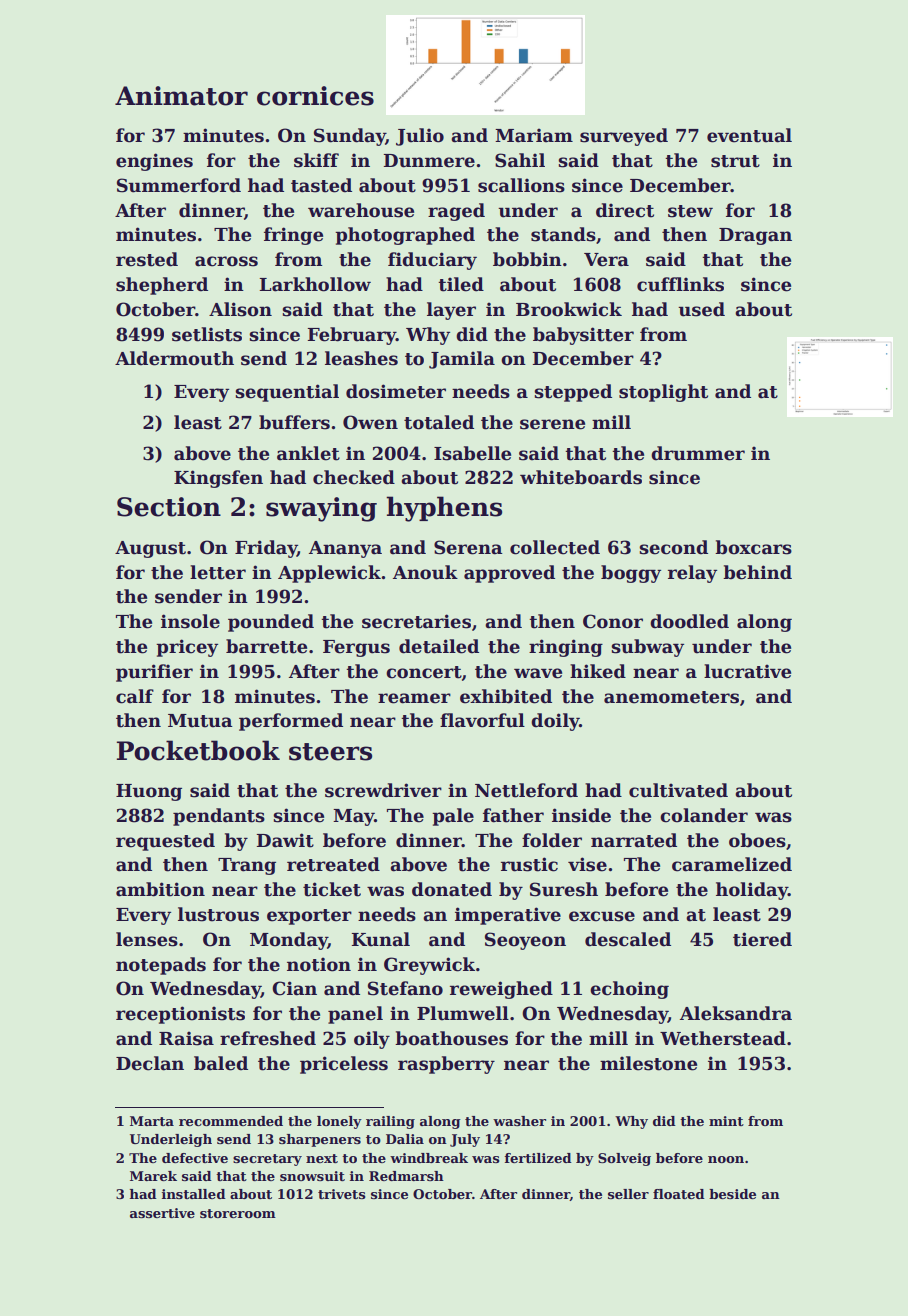 This screenshot has width=908, height=1316. I want to click on warehouse, so click(361, 210).
